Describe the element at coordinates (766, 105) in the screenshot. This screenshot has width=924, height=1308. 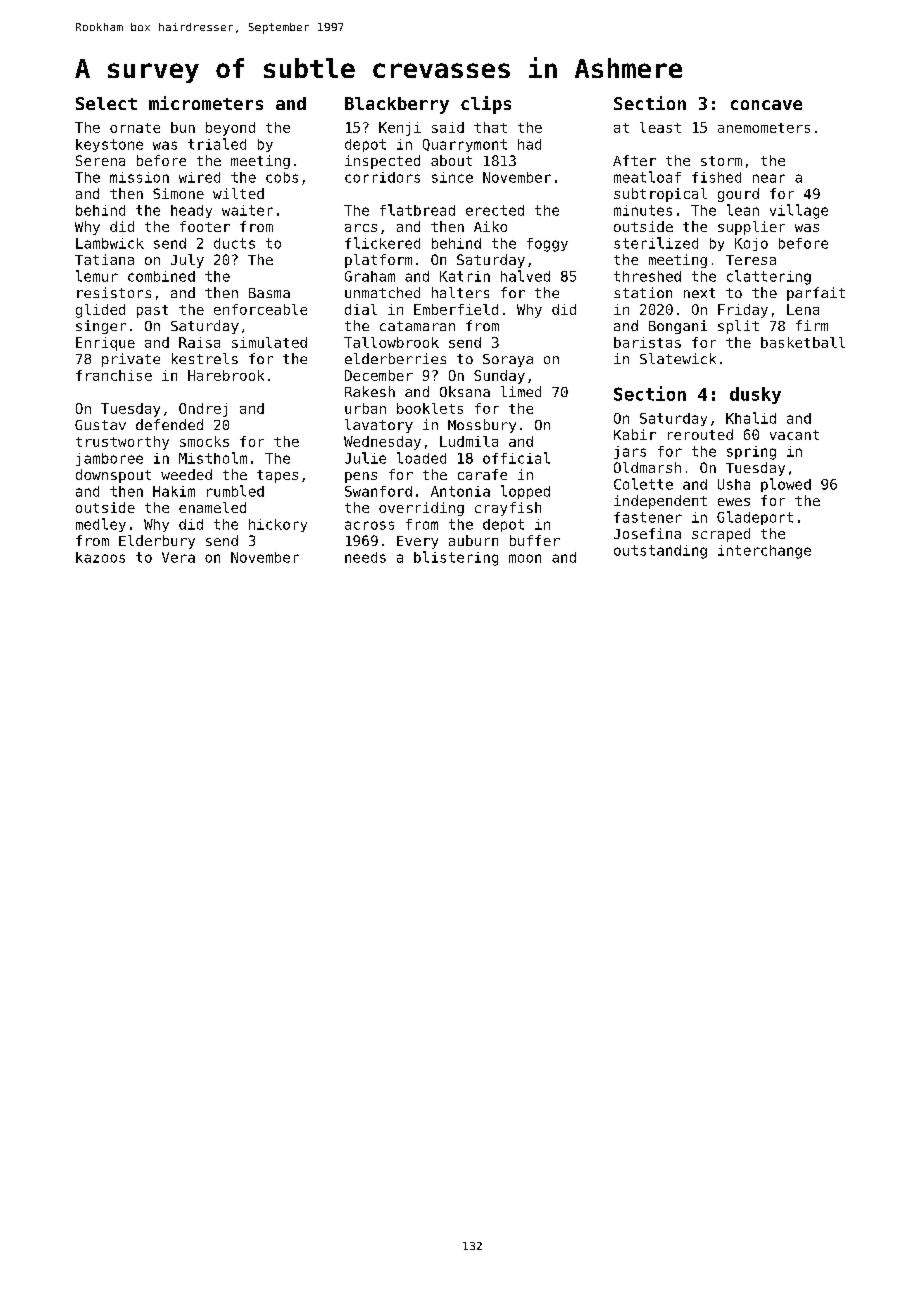
I see `concave` at that location.
